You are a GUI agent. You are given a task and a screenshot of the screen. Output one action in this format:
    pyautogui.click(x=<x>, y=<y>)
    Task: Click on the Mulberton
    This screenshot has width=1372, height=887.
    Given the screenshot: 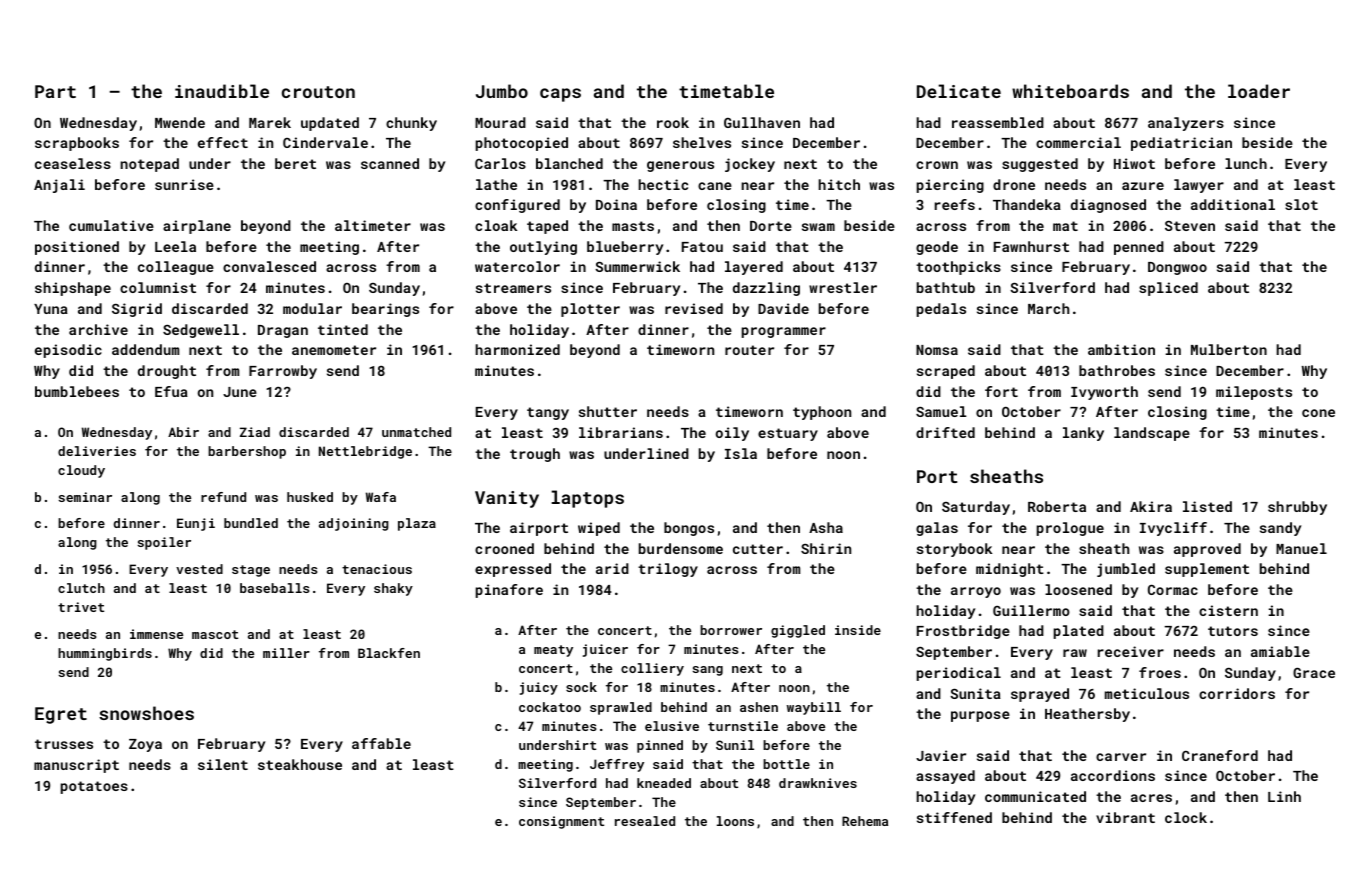 What is the action you would take?
    pyautogui.click(x=1229, y=349)
